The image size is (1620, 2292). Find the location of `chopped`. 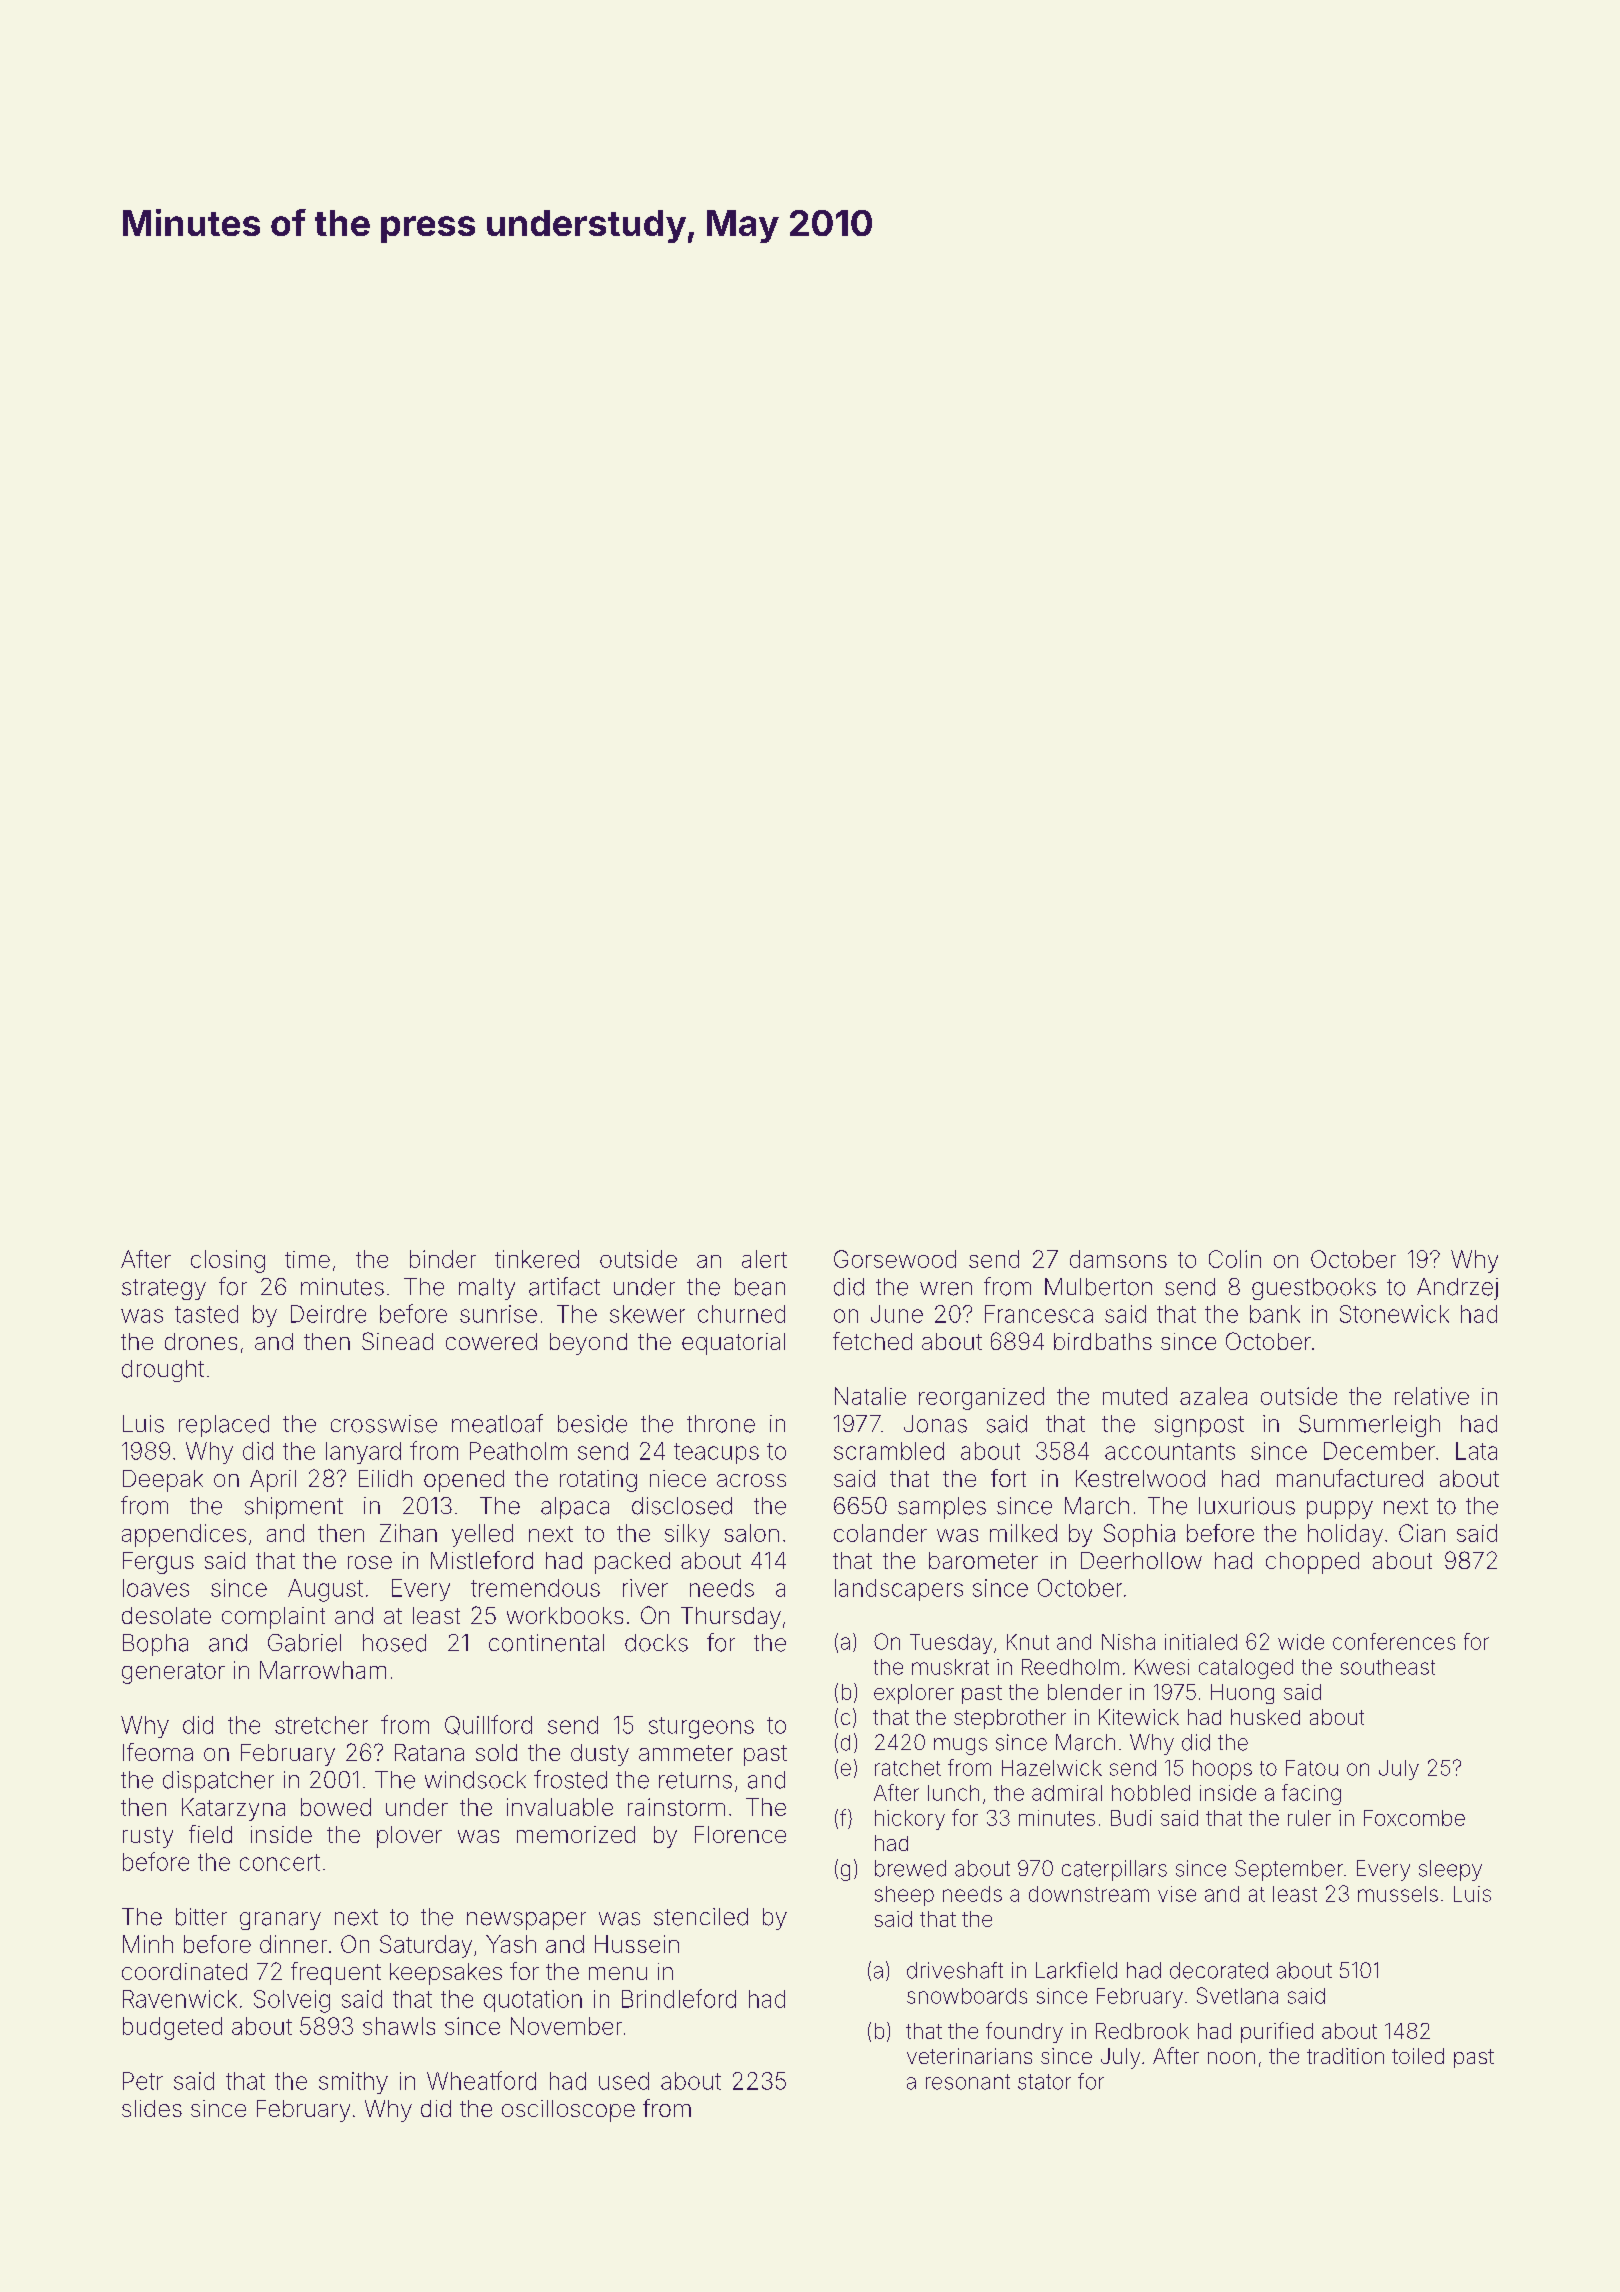

chopped is located at coordinates (1312, 1563).
